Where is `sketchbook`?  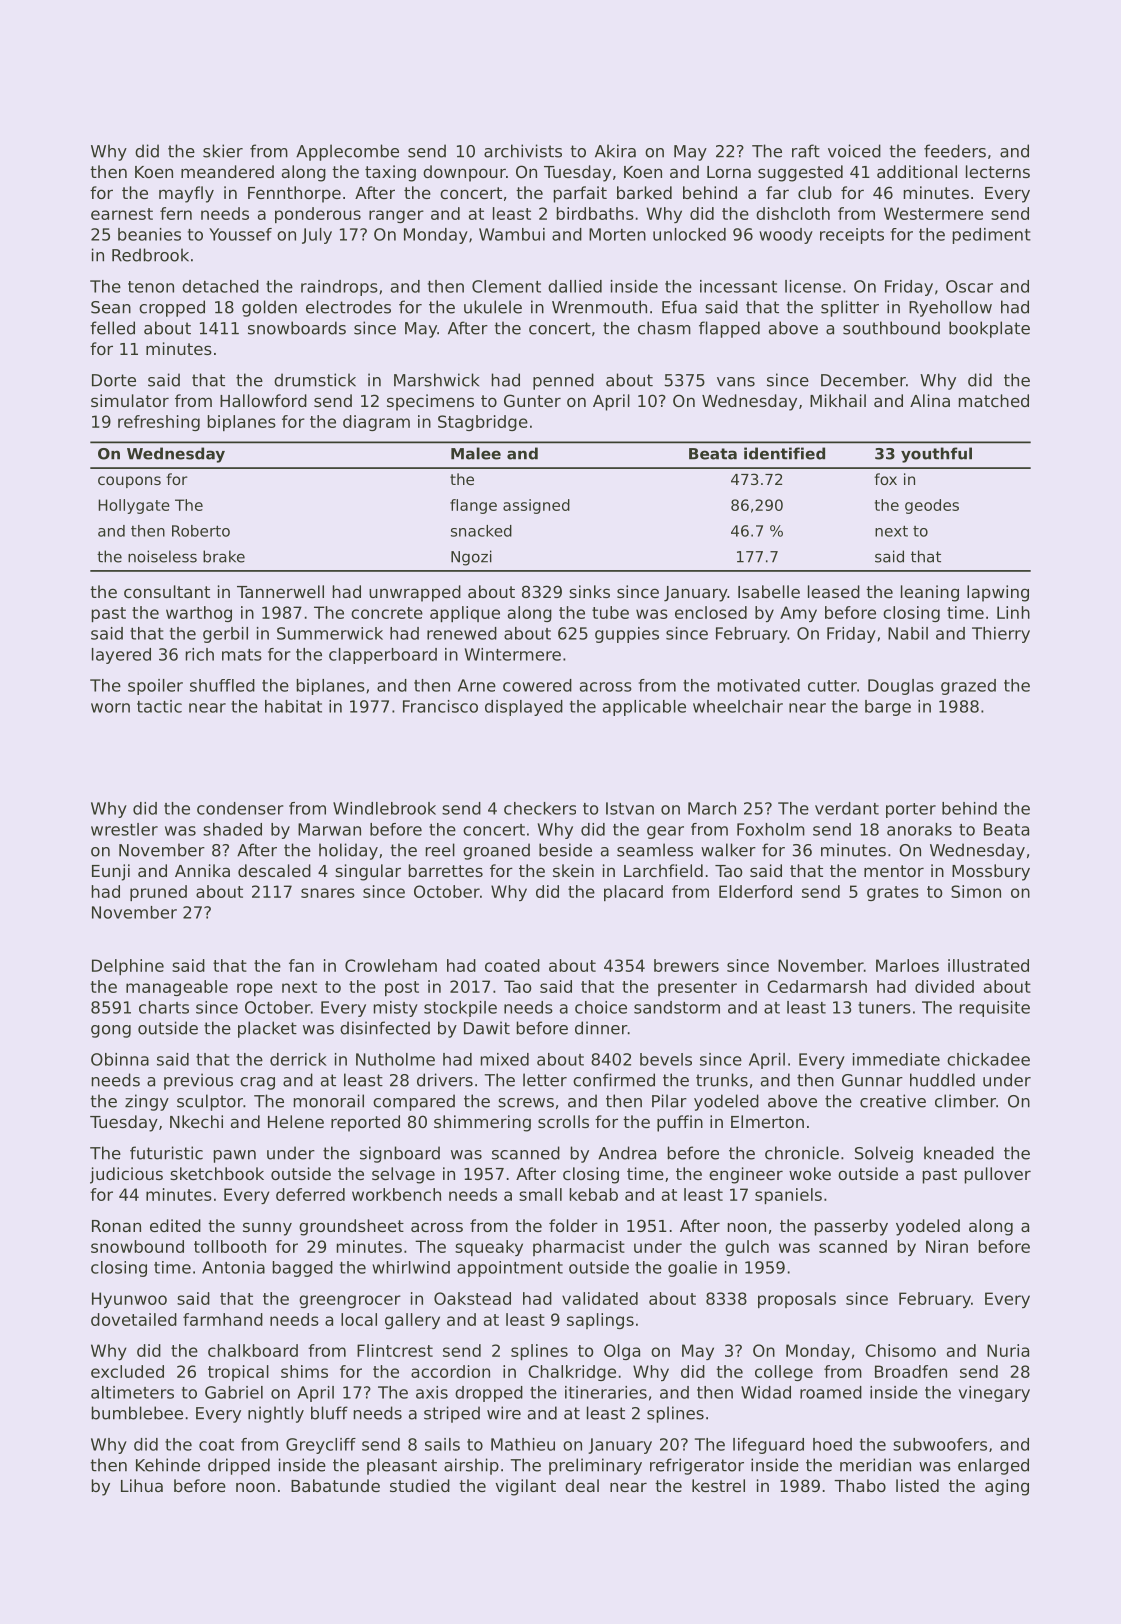 sketchbook is located at coordinates (217, 1173).
